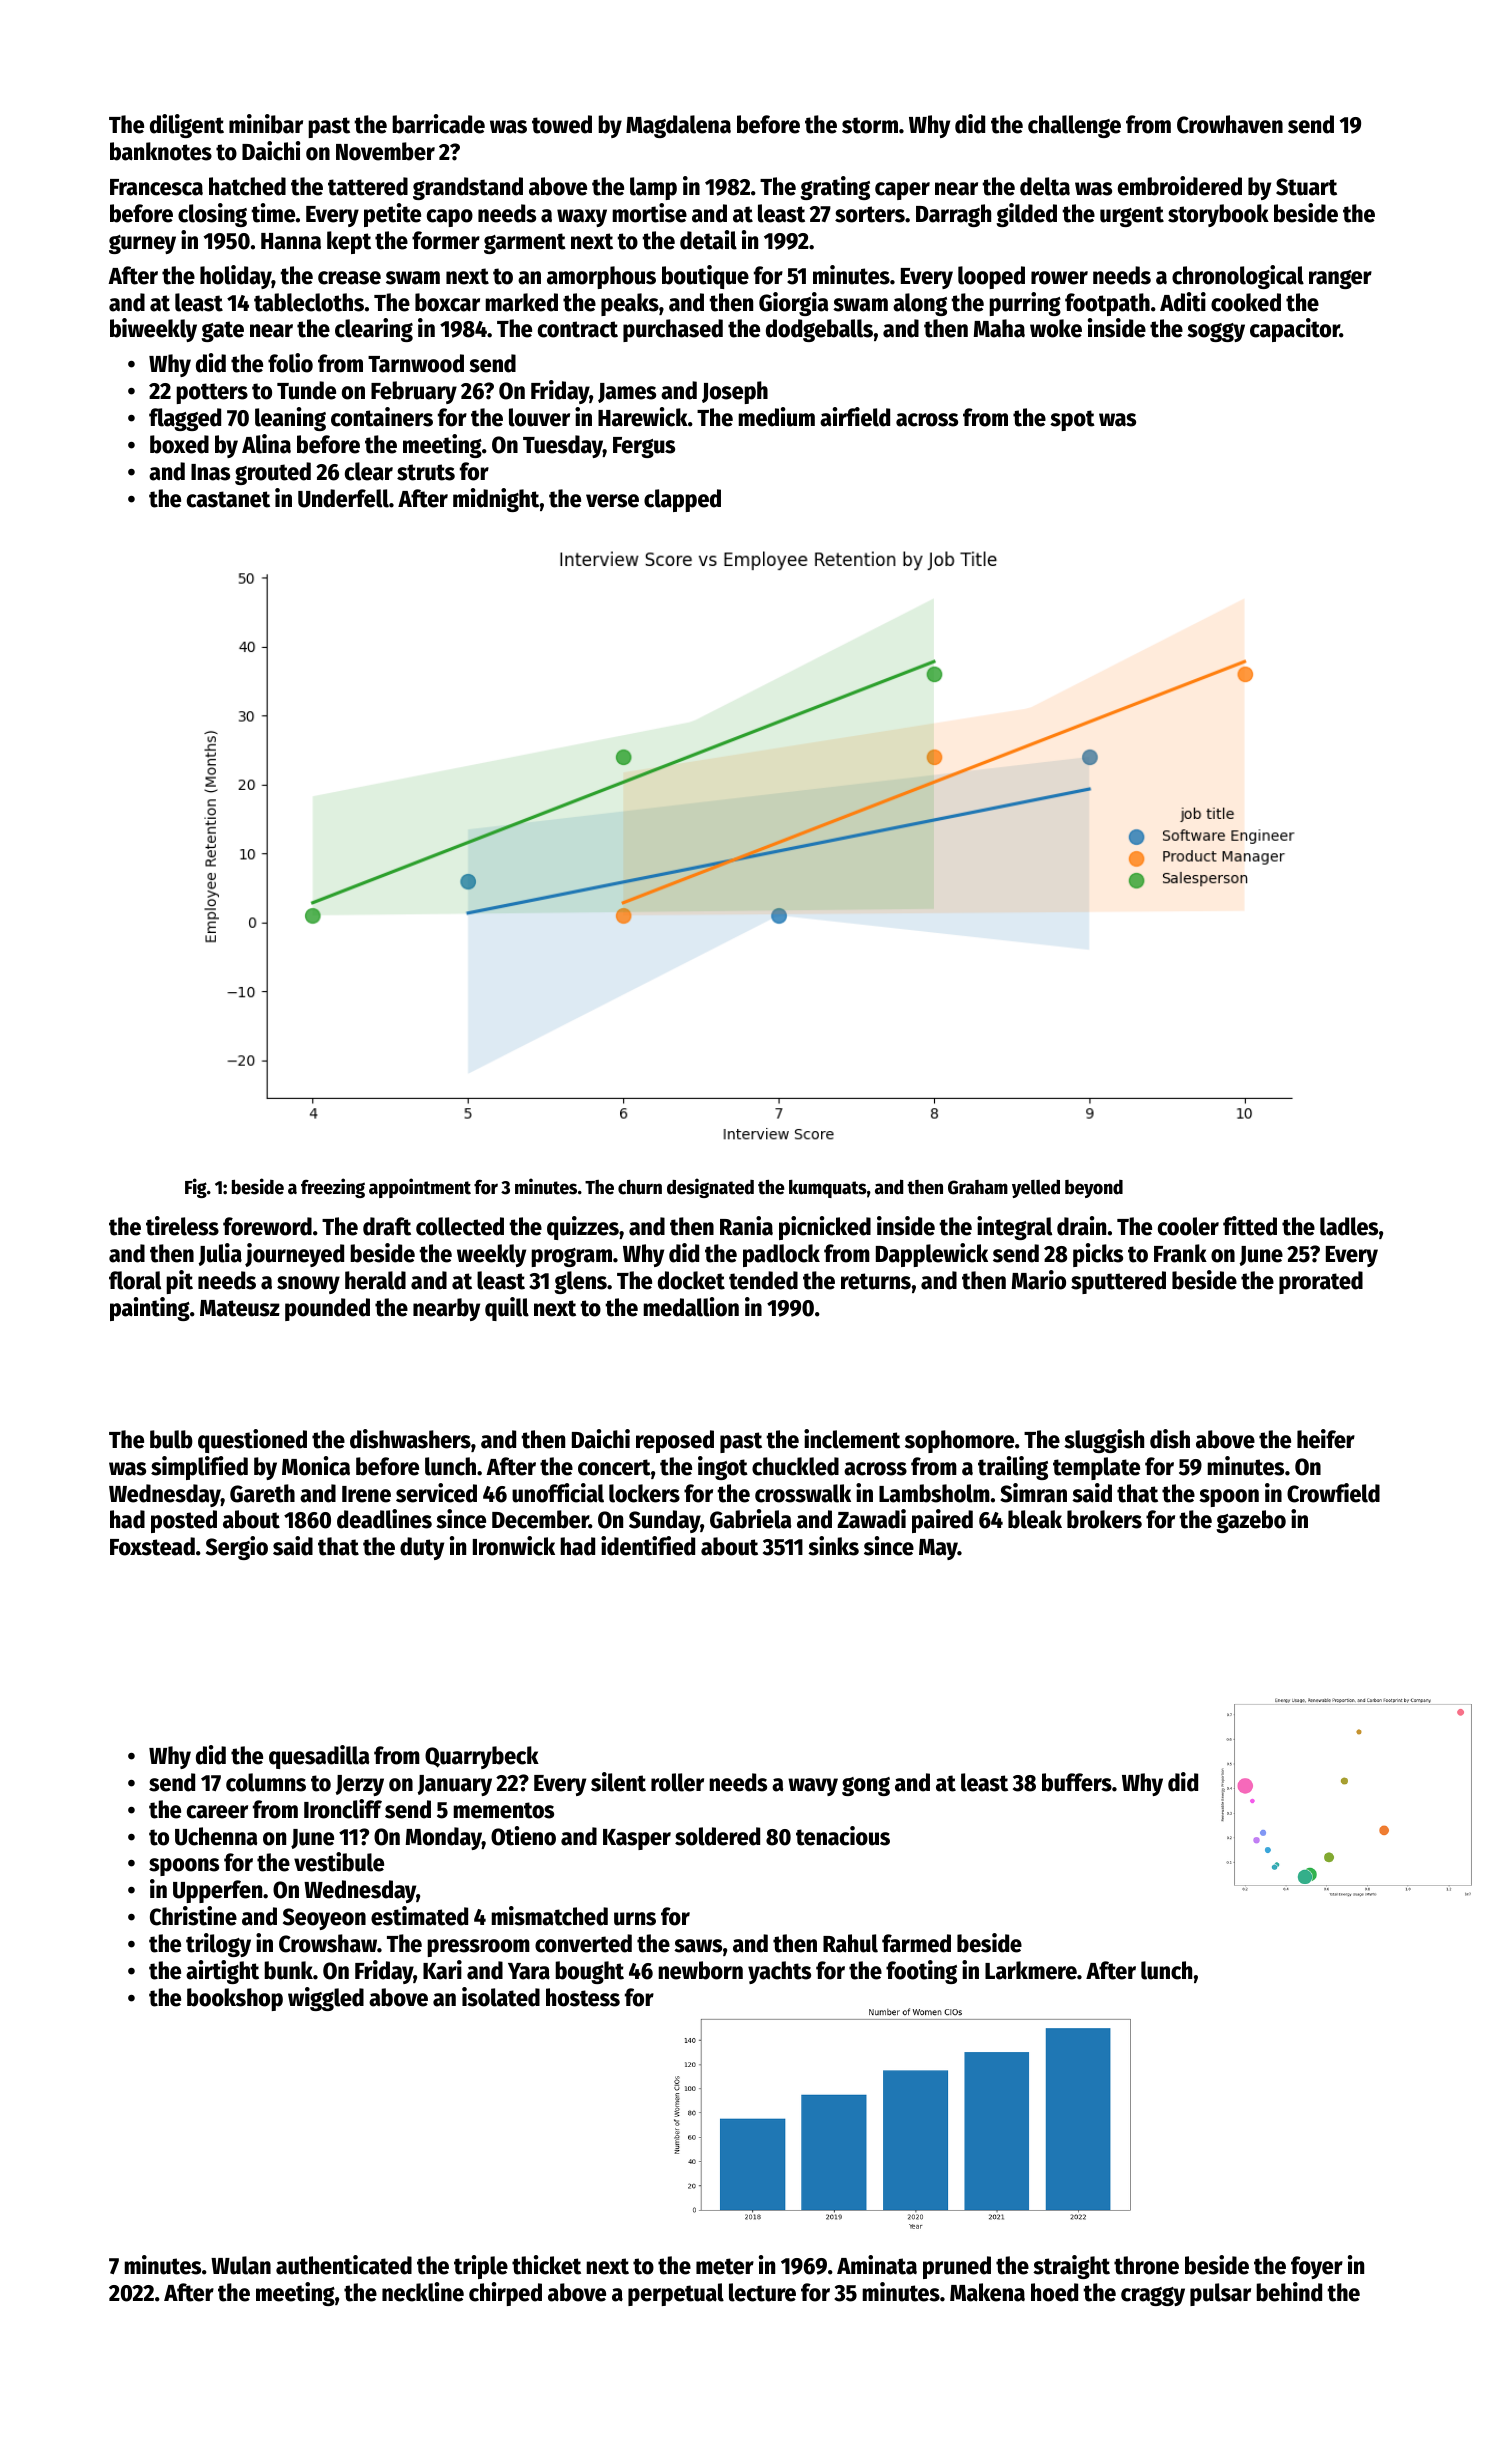 The width and height of the screenshot is (1496, 2464). I want to click on spot, so click(1072, 420).
